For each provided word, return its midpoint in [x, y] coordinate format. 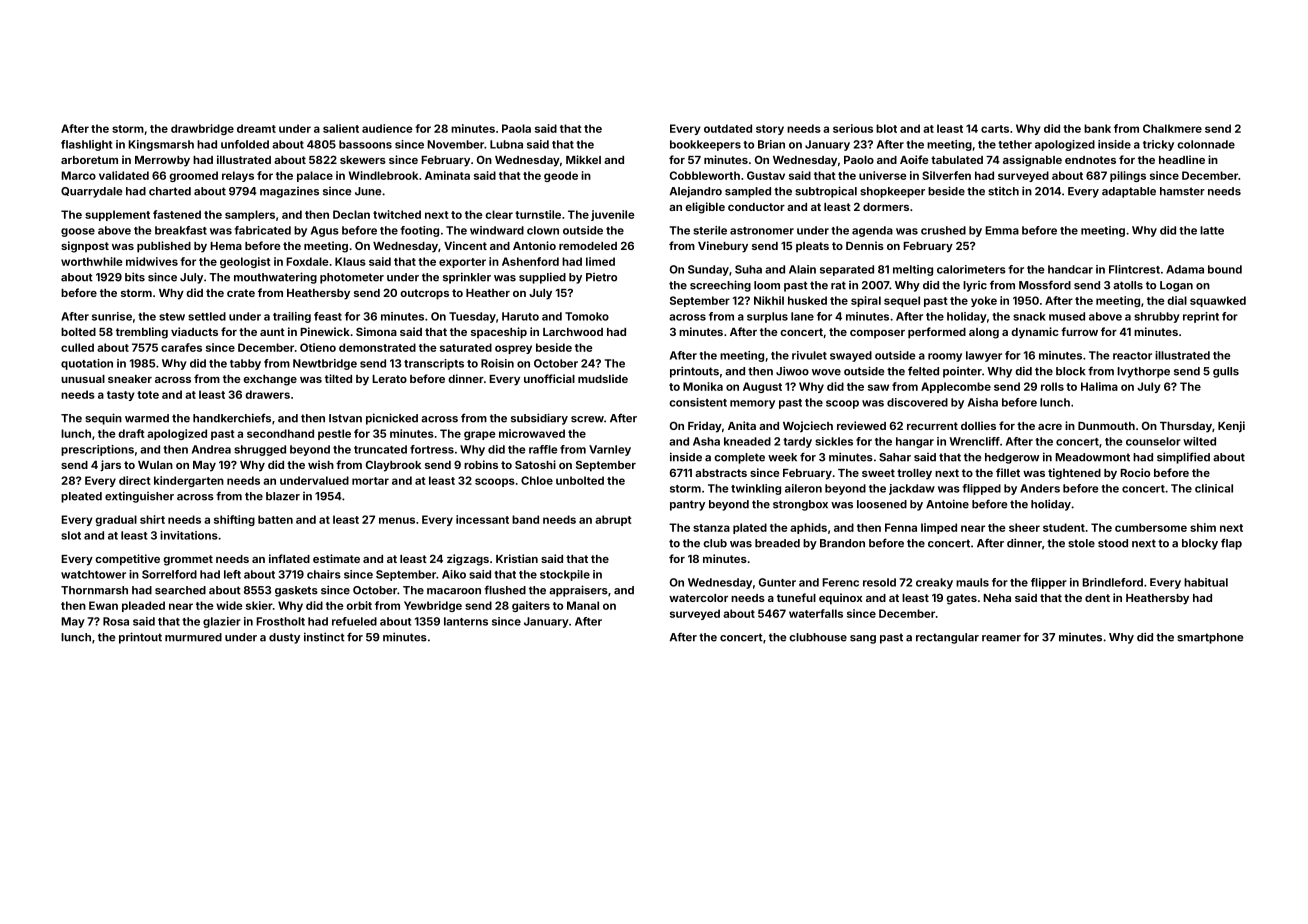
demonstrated [377, 347]
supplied [542, 278]
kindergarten [189, 481]
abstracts [721, 473]
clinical [1214, 488]
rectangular [947, 638]
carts [995, 129]
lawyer [984, 356]
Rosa [116, 621]
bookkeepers [705, 145]
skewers [363, 160]
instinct [324, 637]
